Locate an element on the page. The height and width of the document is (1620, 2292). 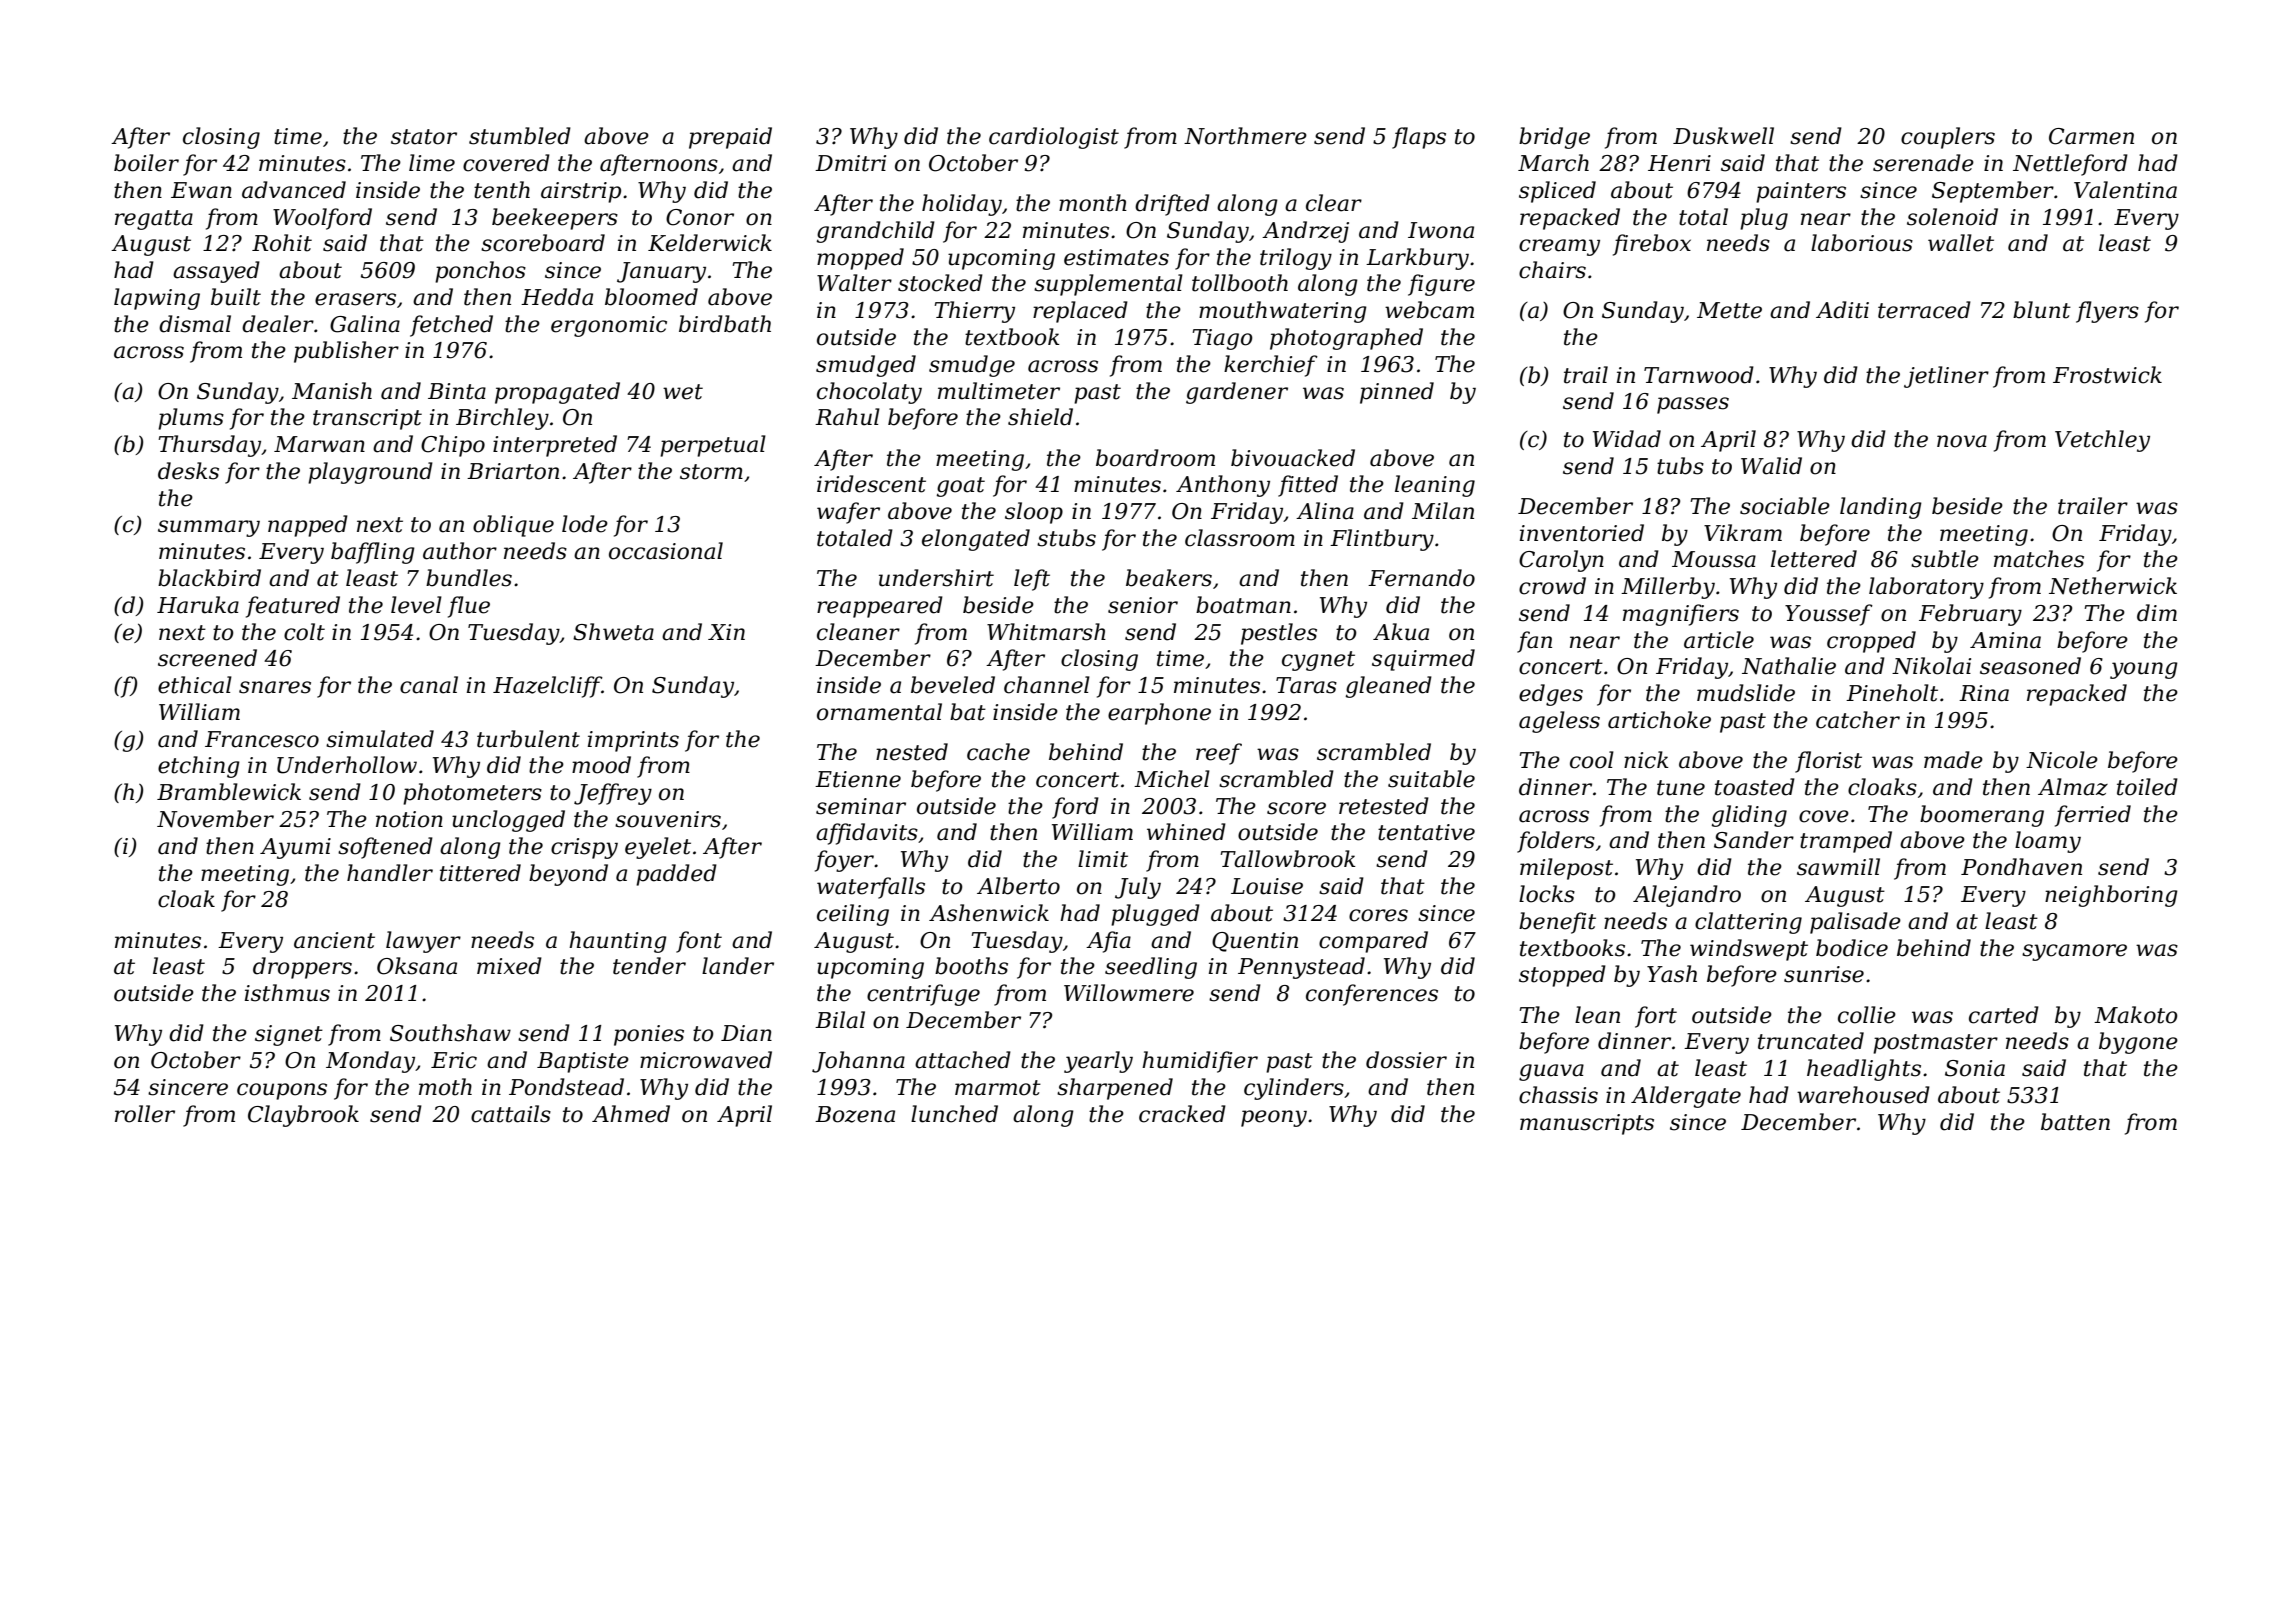
summary is located at coordinates (209, 528).
